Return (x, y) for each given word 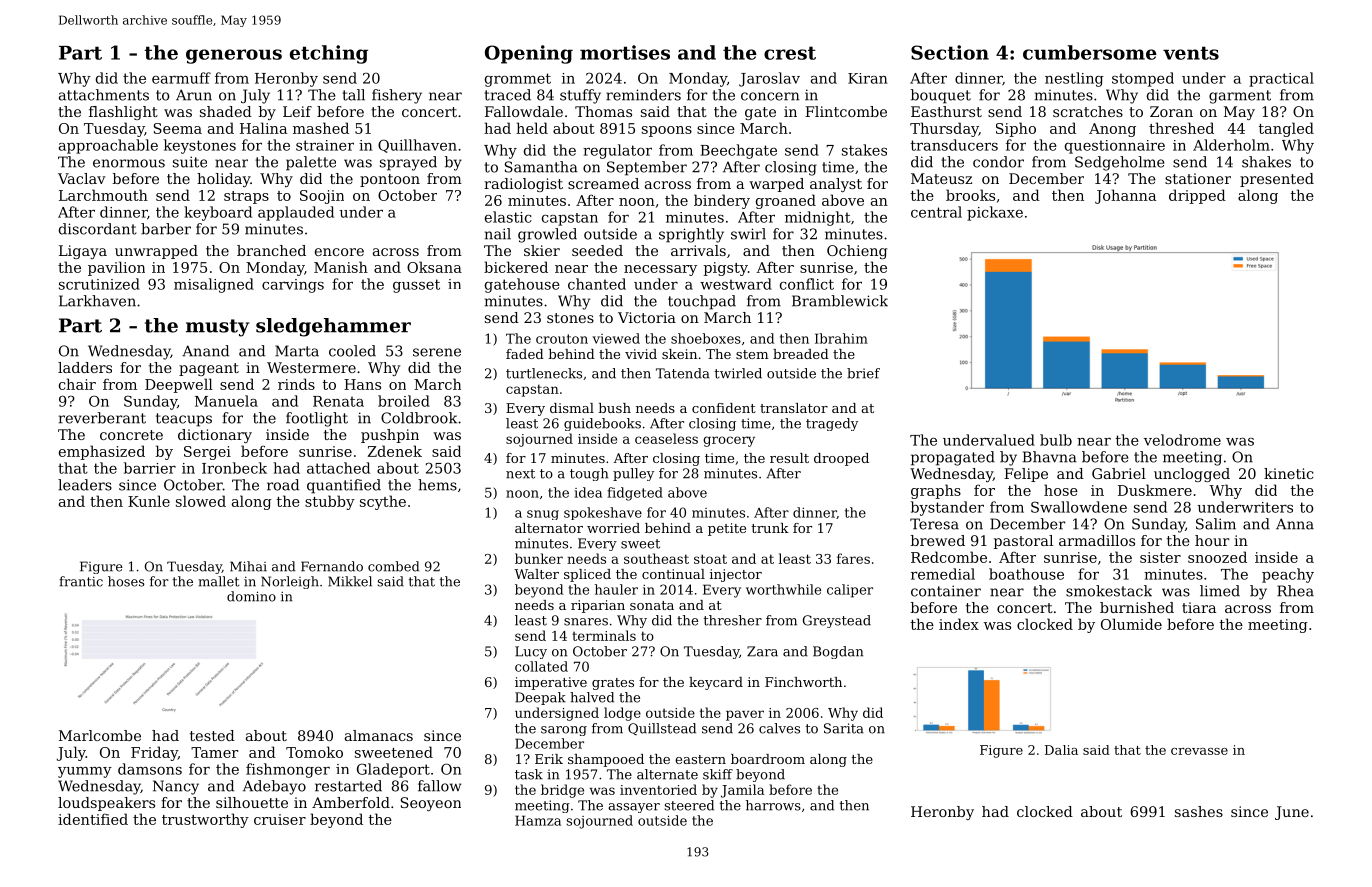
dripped (1197, 196)
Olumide (1131, 624)
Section (950, 52)
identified (93, 819)
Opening (529, 54)
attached (338, 468)
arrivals (698, 250)
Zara (762, 651)
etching (329, 54)
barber (166, 229)
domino (251, 596)
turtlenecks (544, 373)
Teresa (934, 524)
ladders (85, 367)
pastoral (1023, 542)
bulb (1056, 440)
